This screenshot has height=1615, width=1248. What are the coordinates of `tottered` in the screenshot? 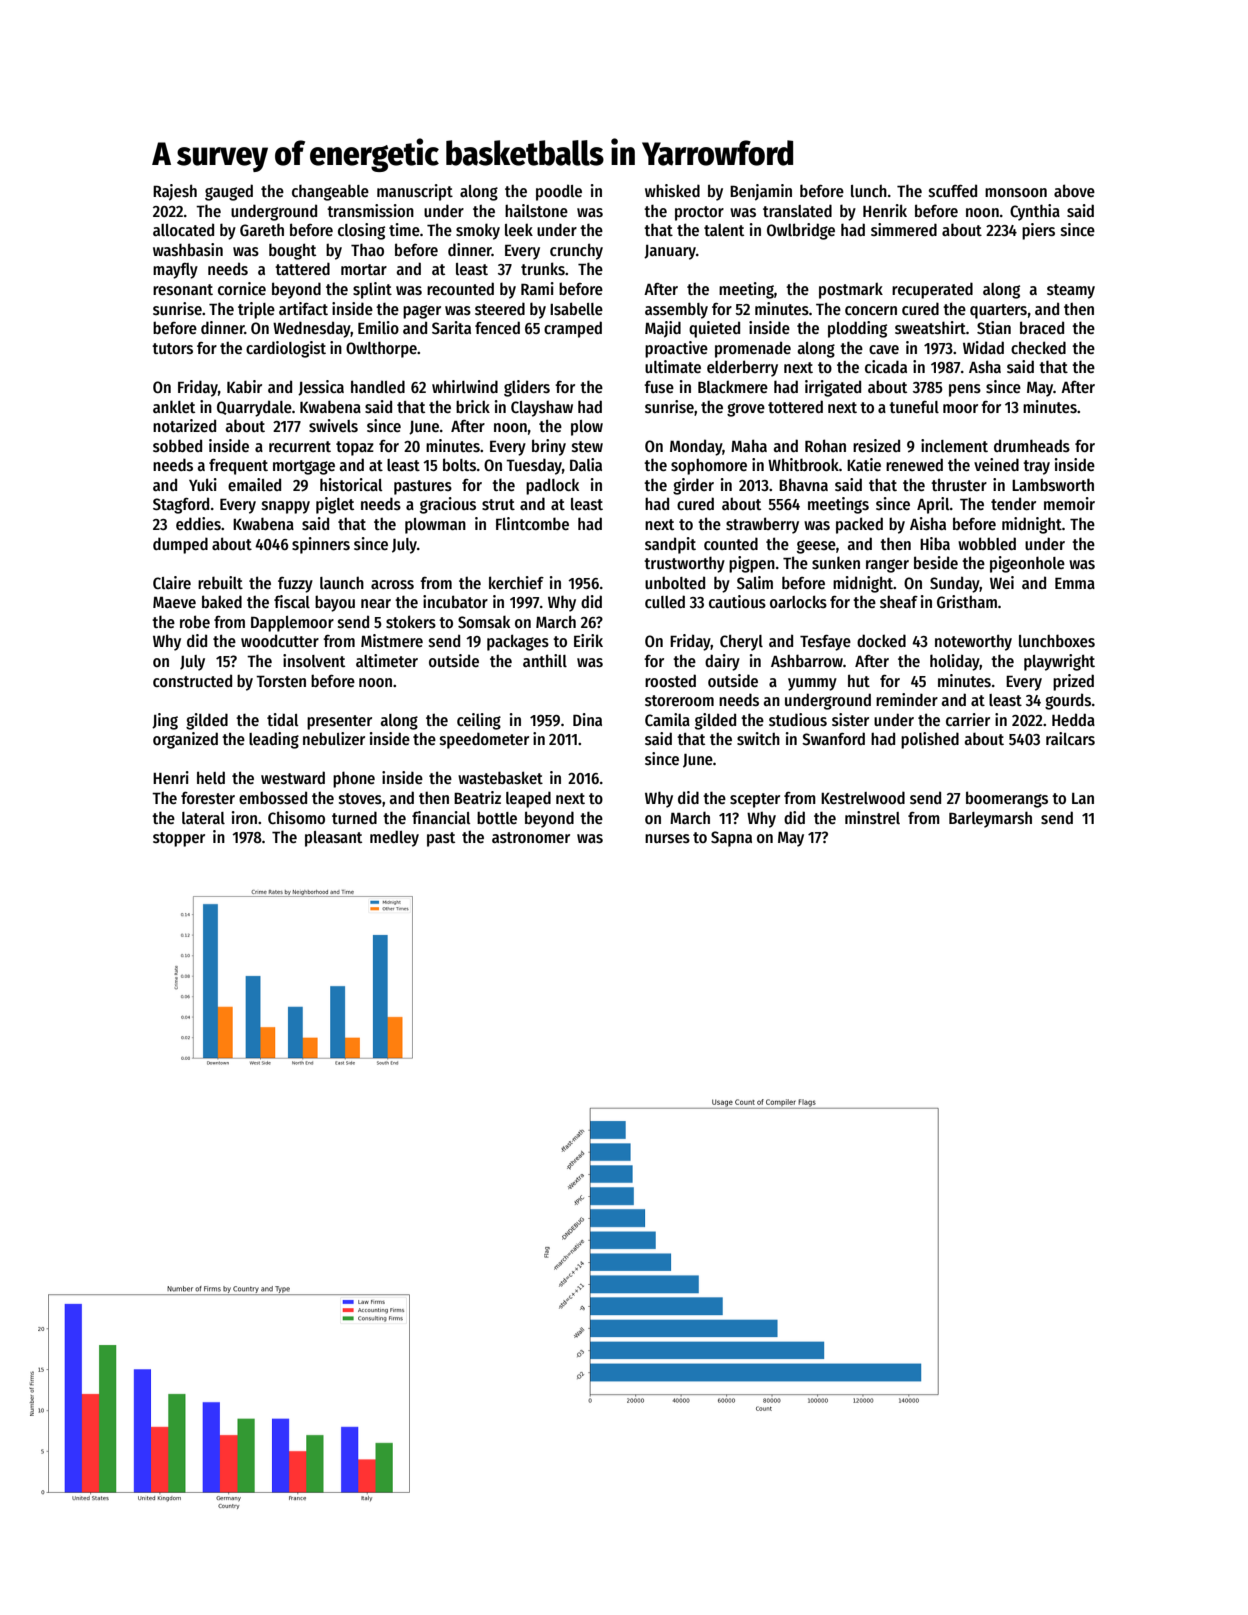 It's located at (795, 406).
